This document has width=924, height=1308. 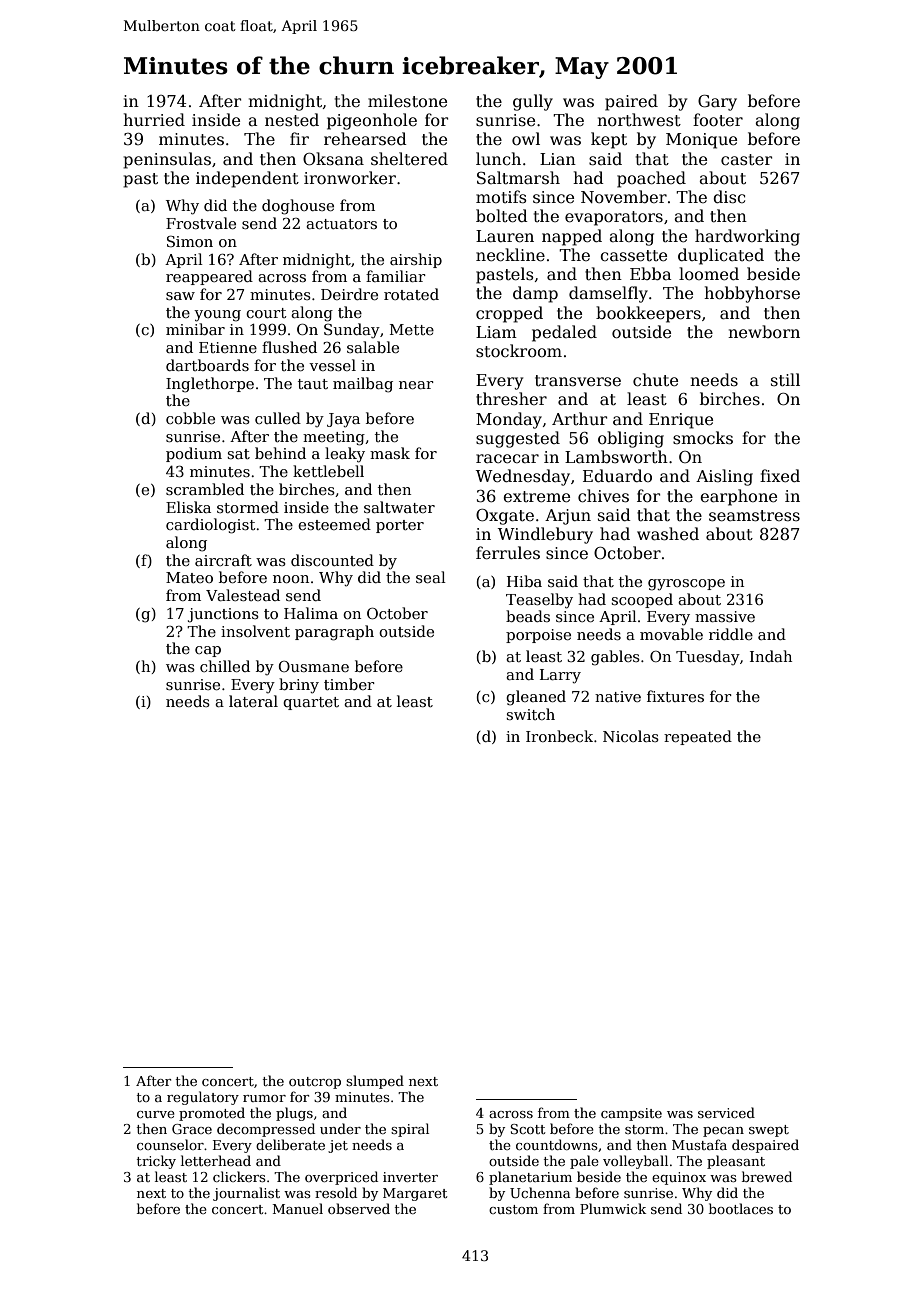 I want to click on cap, so click(x=208, y=651).
